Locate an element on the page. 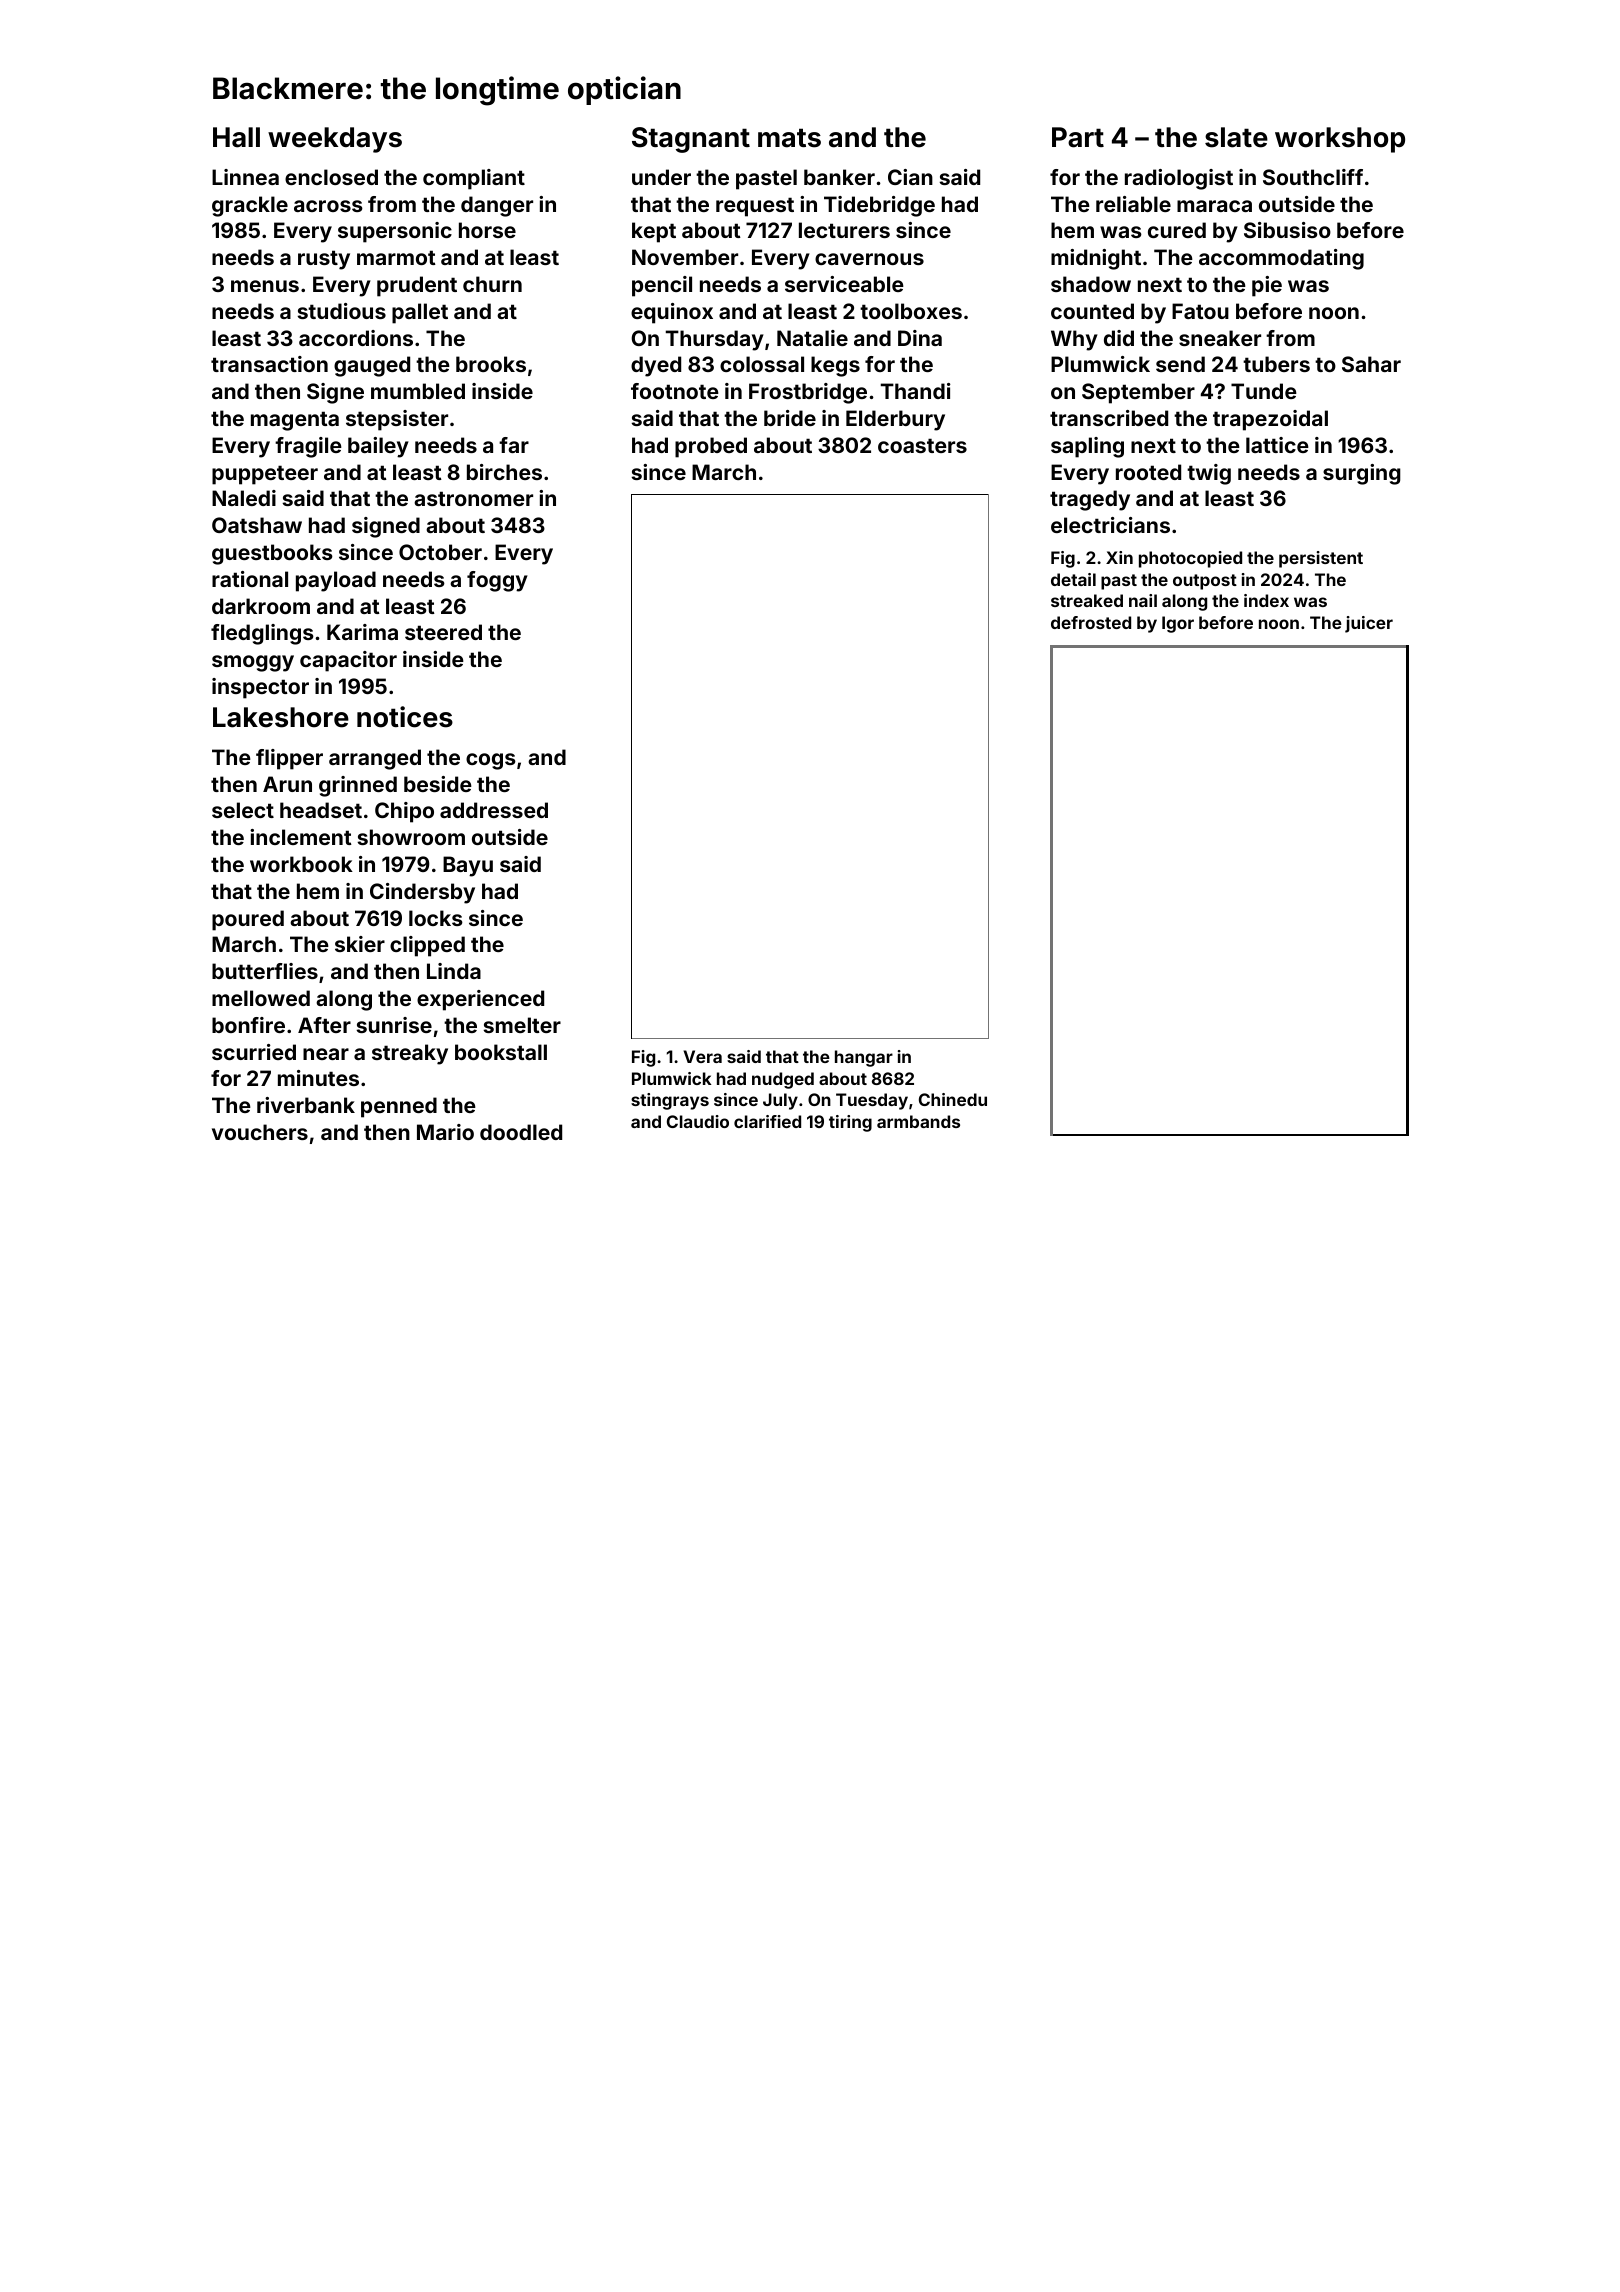 The height and width of the image is (2292, 1620). mats is located at coordinates (789, 138).
